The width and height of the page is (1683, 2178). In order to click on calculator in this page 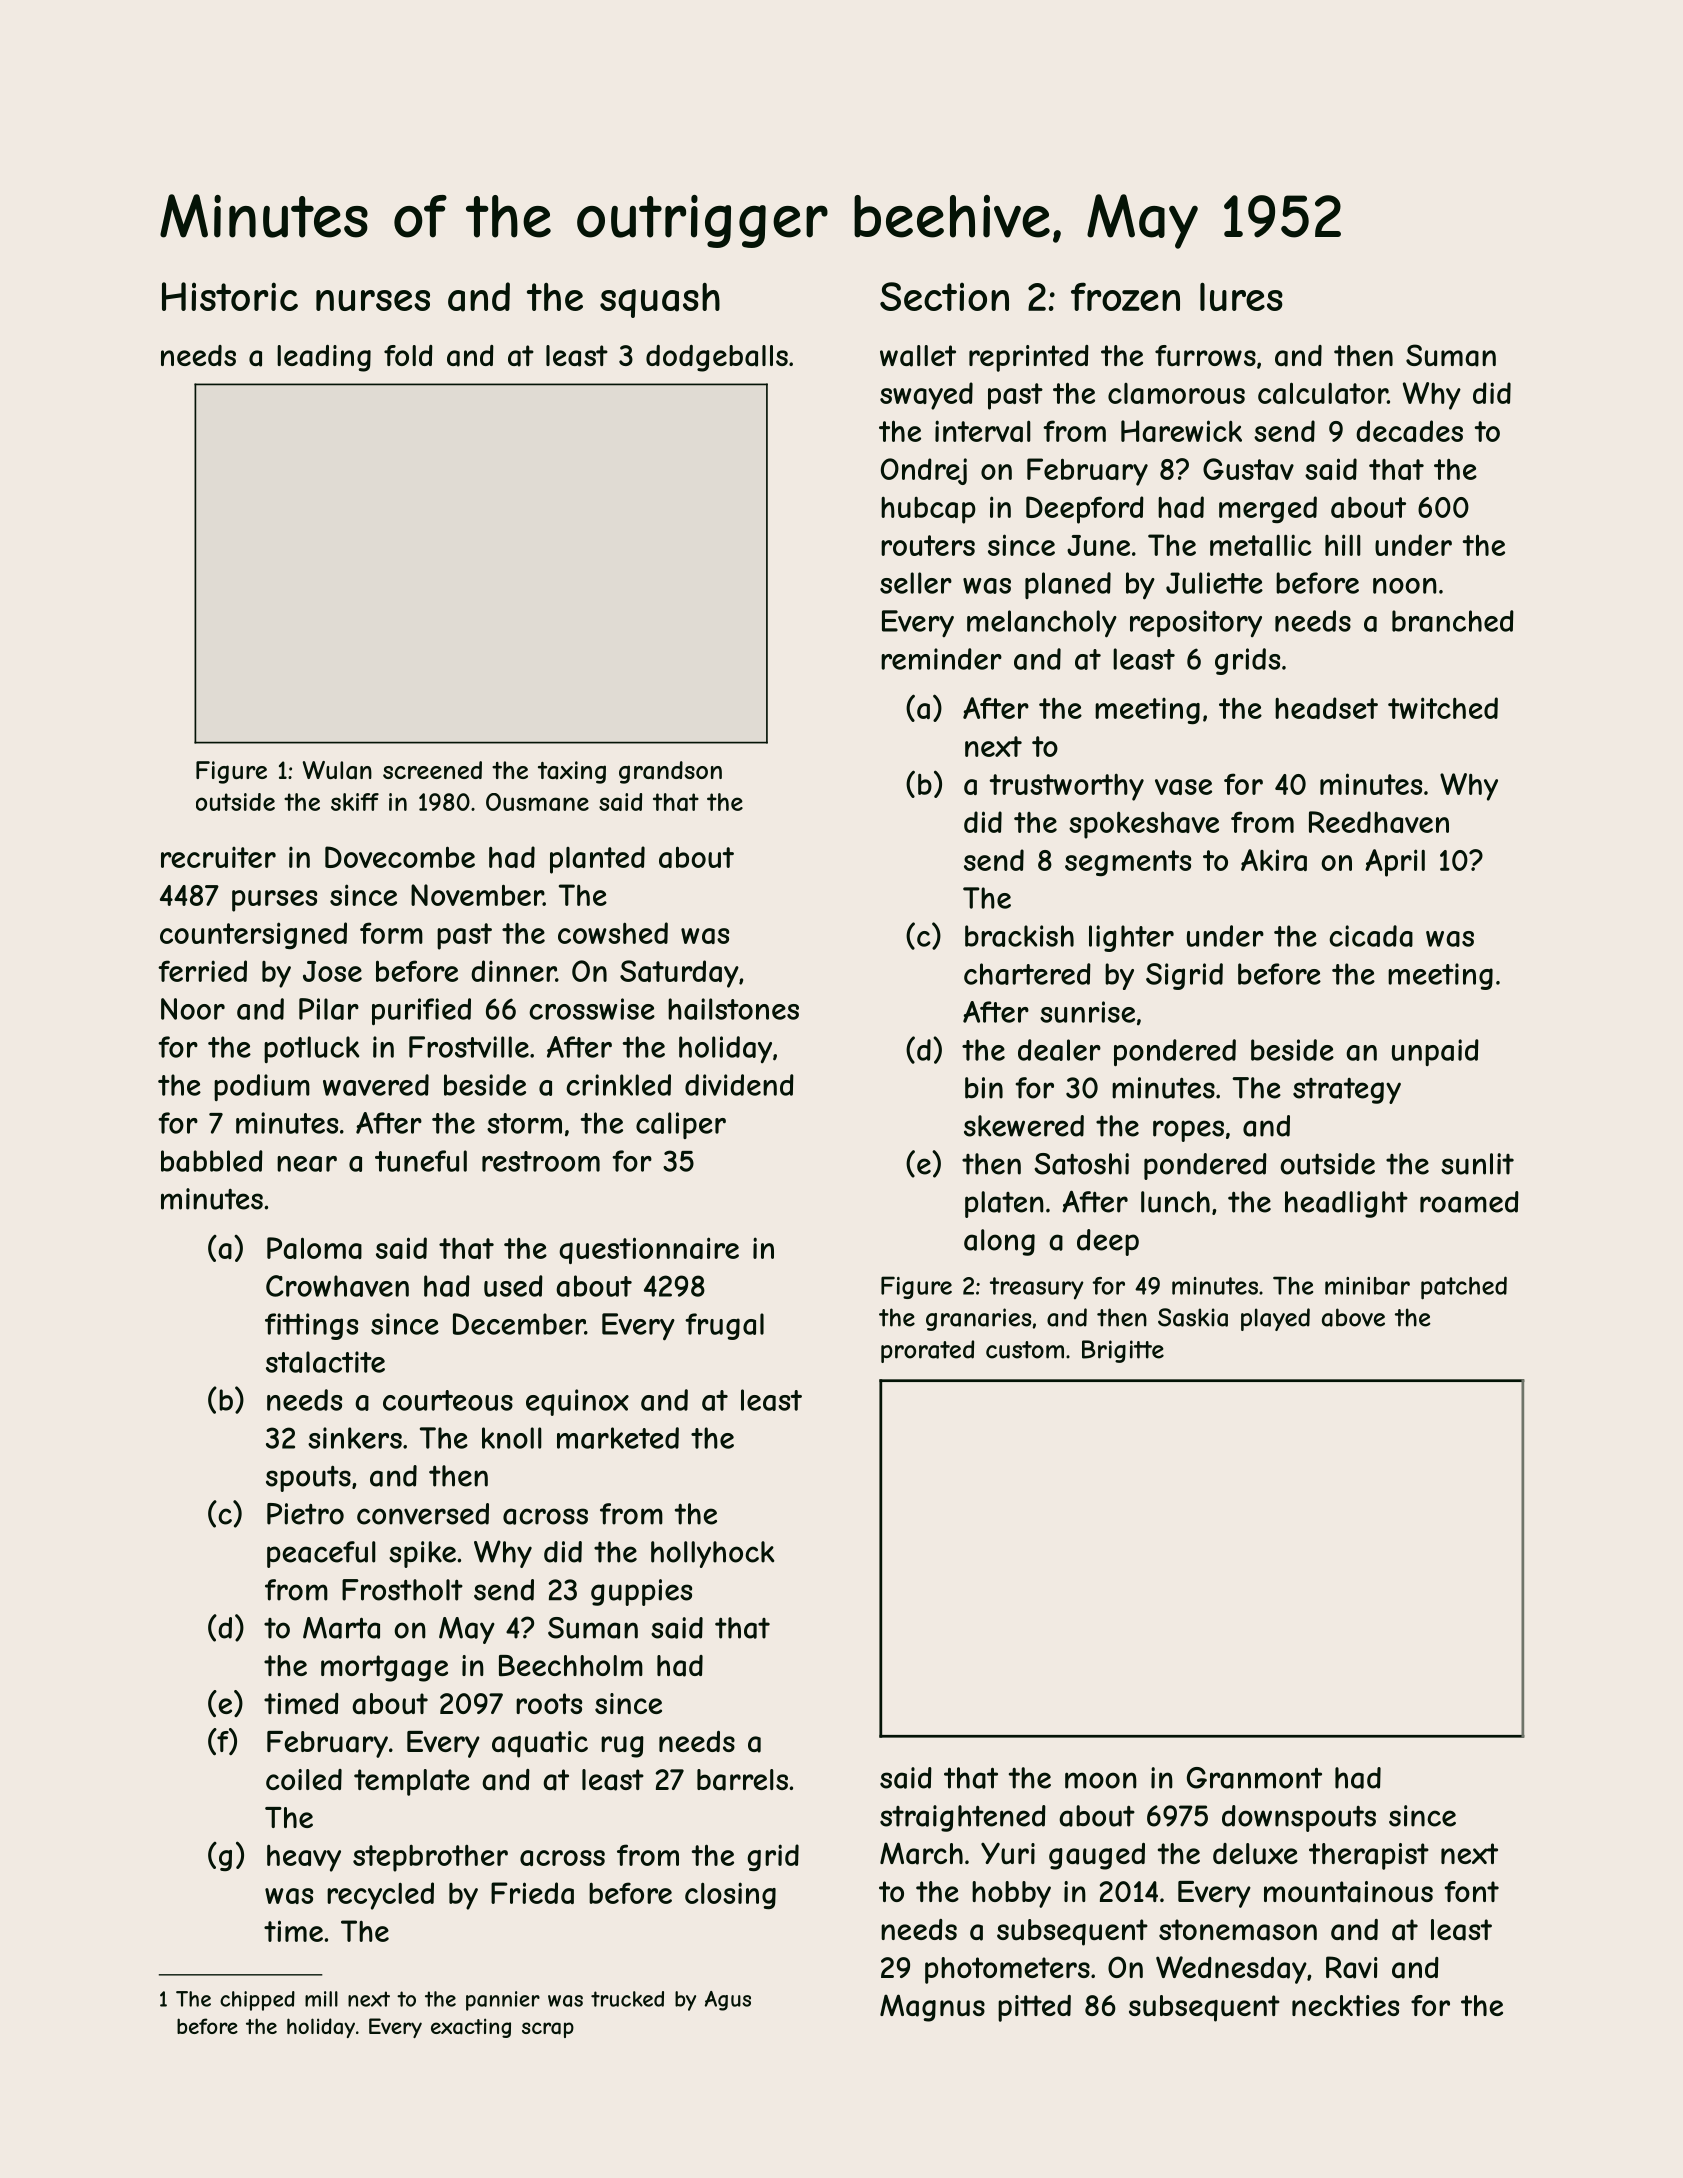, I will do `click(1323, 393)`.
